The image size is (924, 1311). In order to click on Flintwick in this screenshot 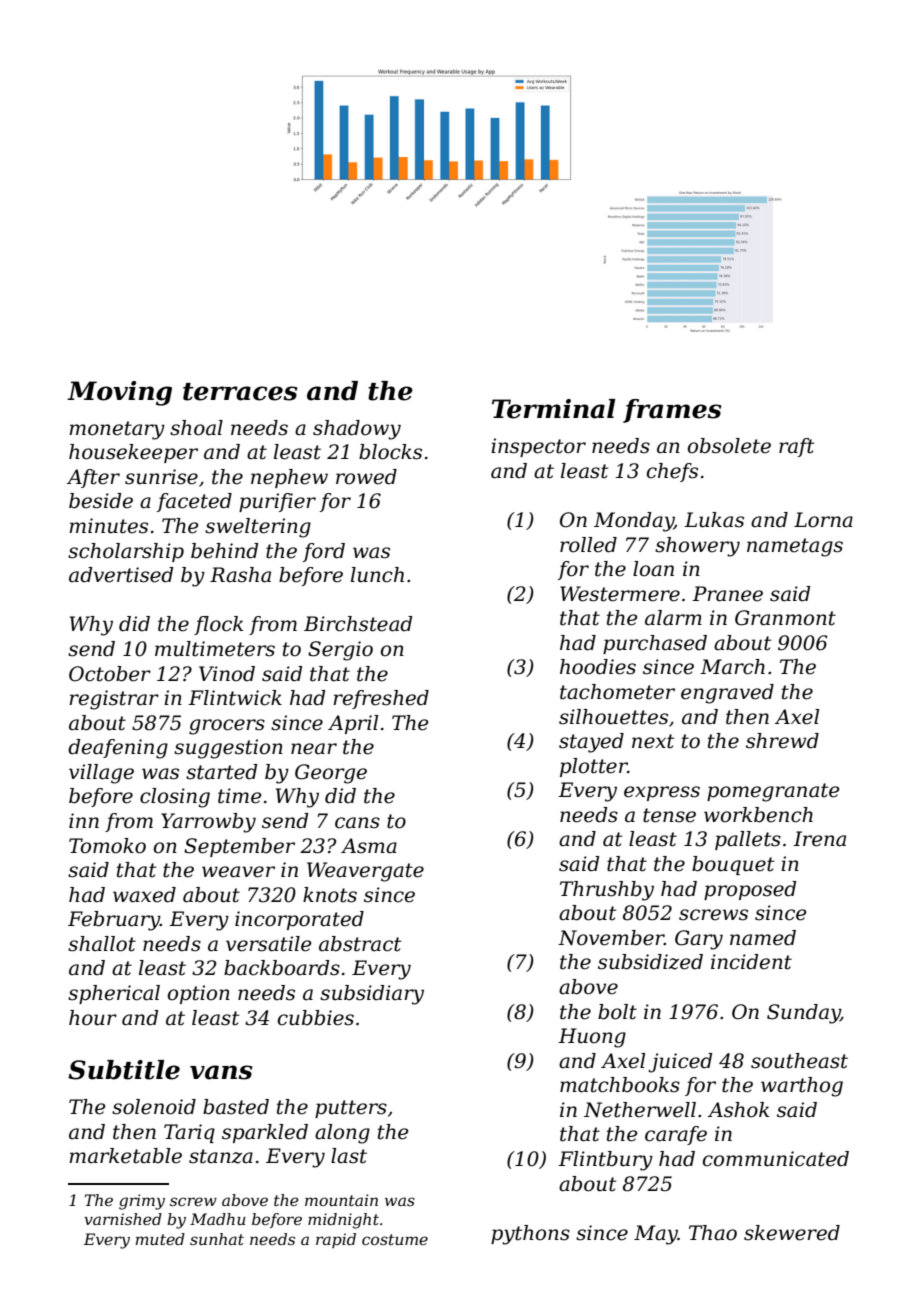, I will do `click(235, 698)`.
